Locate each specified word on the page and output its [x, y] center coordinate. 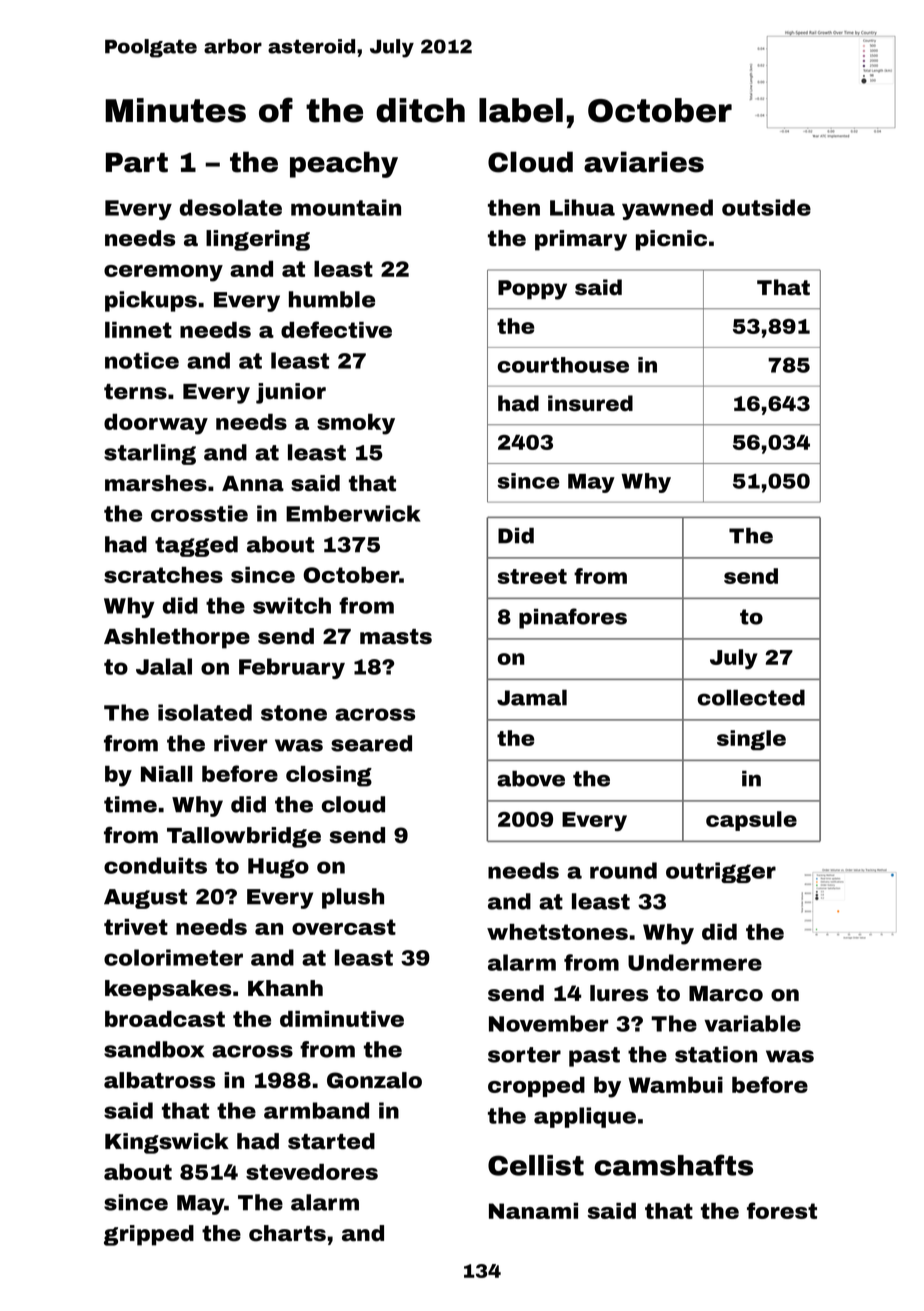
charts [287, 1233]
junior [291, 393]
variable [752, 1023]
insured [590, 403]
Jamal [532, 697]
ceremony [163, 273]
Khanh [285, 988]
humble [332, 299]
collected [751, 697]
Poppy [532, 290]
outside [766, 207]
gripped [149, 1235]
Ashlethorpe [177, 638]
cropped [536, 1087]
